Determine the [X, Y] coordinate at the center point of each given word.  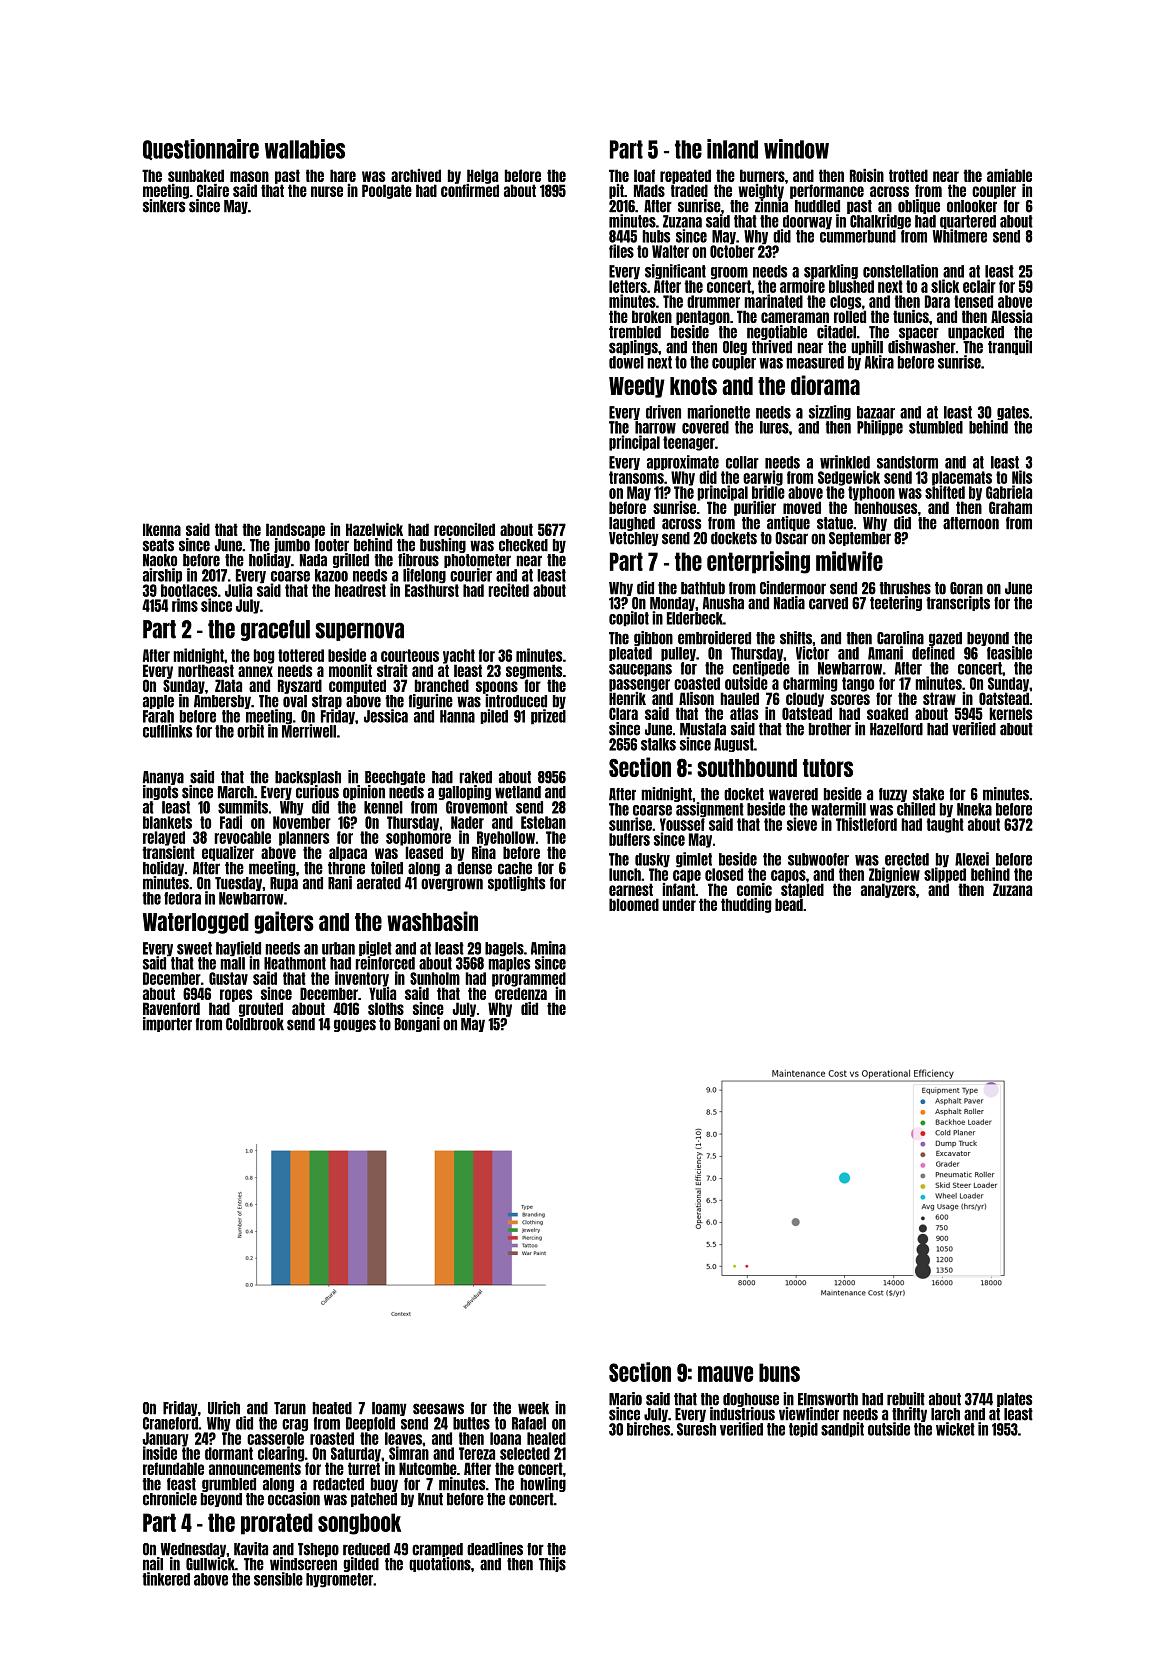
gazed [945, 639]
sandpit [842, 1429]
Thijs [552, 1564]
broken [652, 316]
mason [249, 176]
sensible [278, 1579]
